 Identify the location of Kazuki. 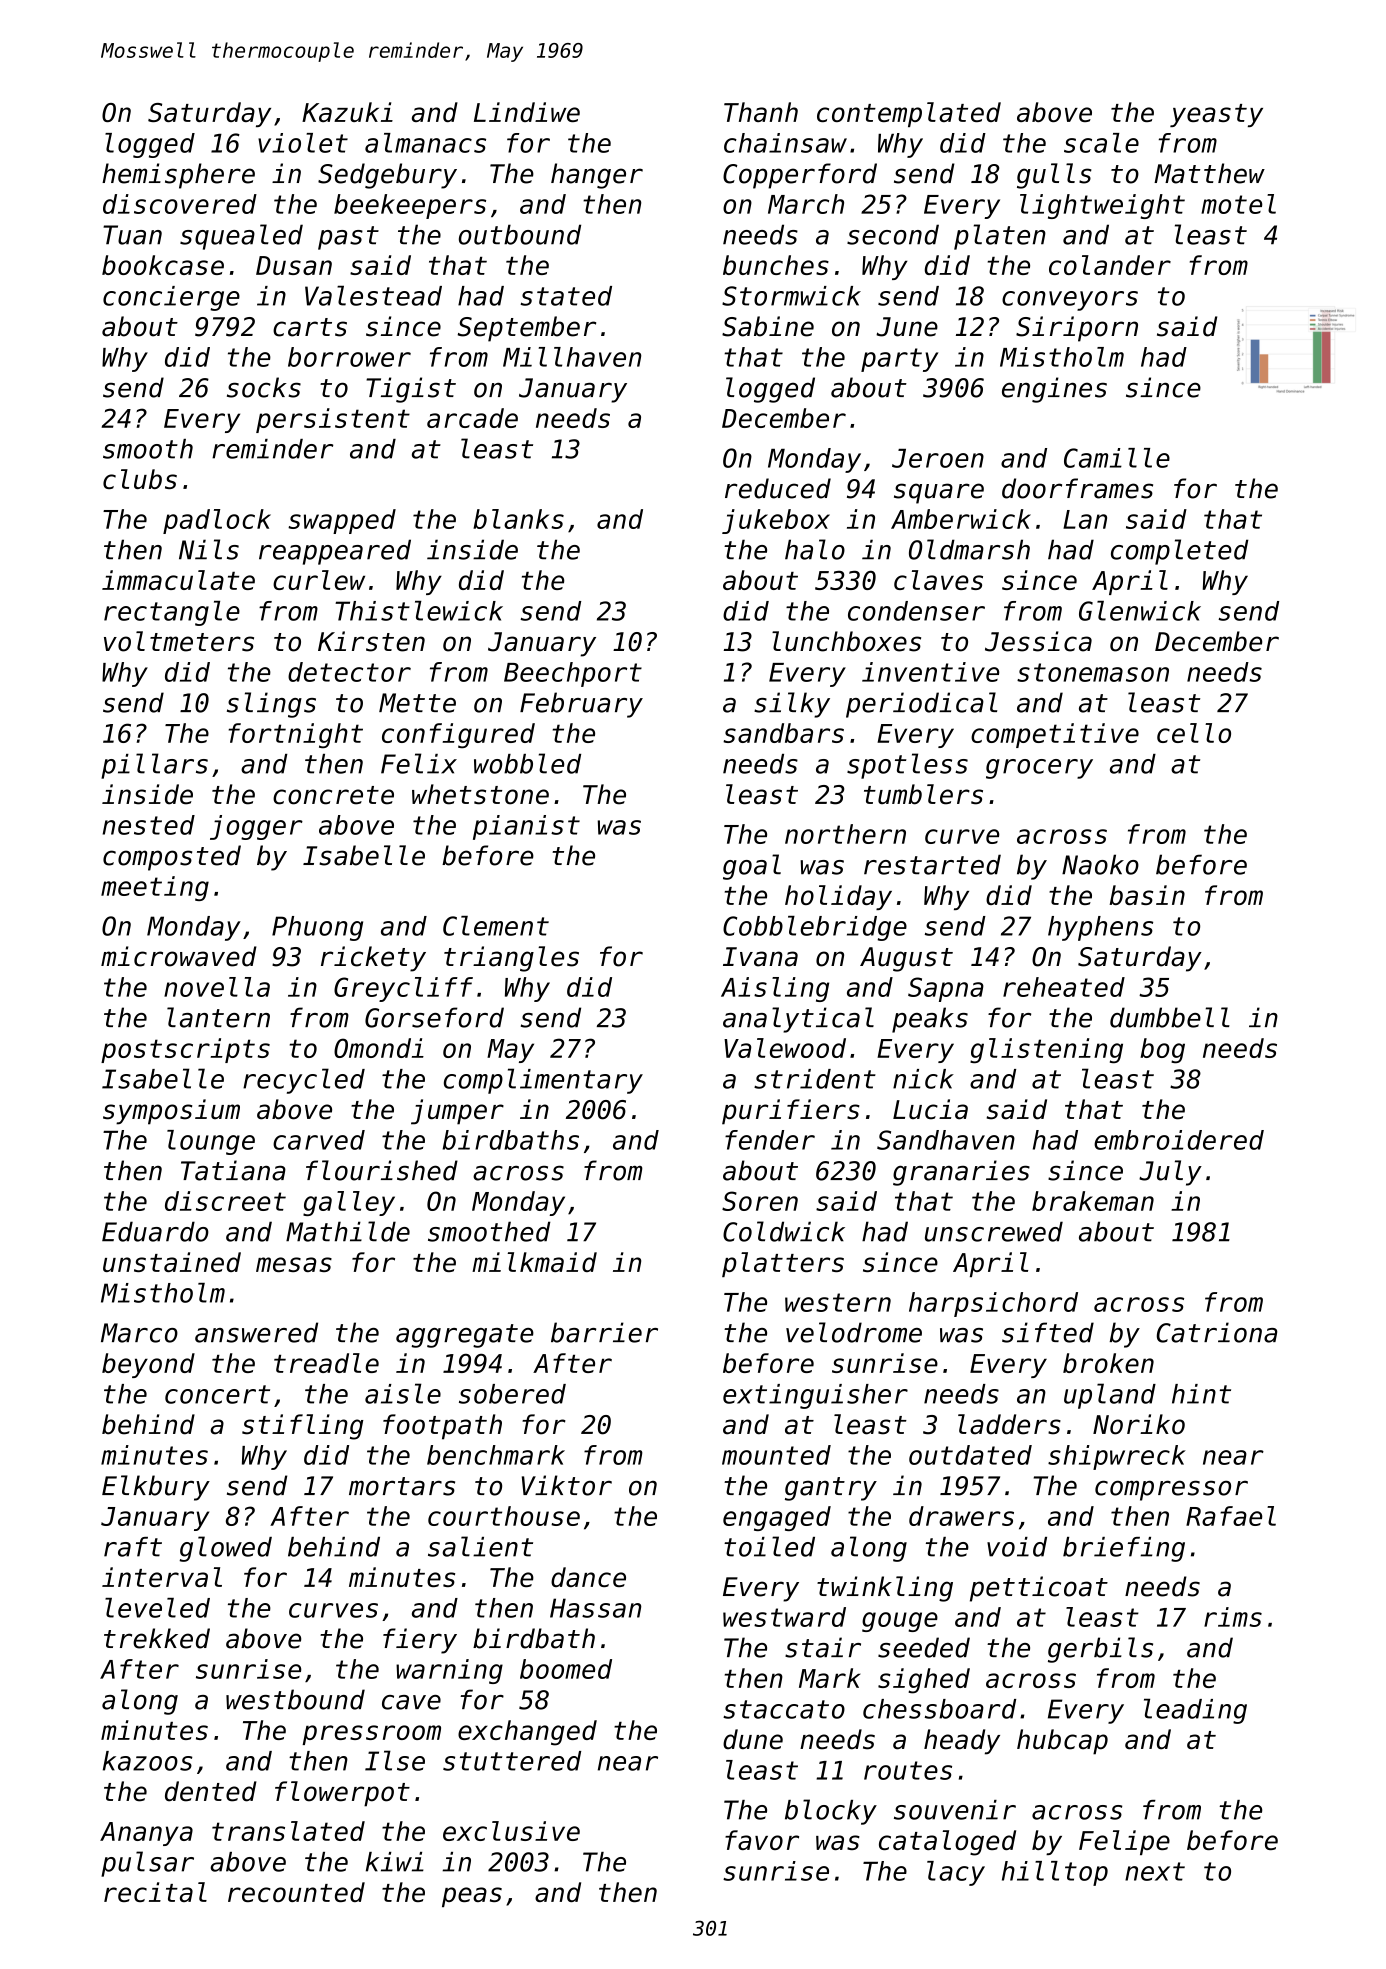
(347, 112).
